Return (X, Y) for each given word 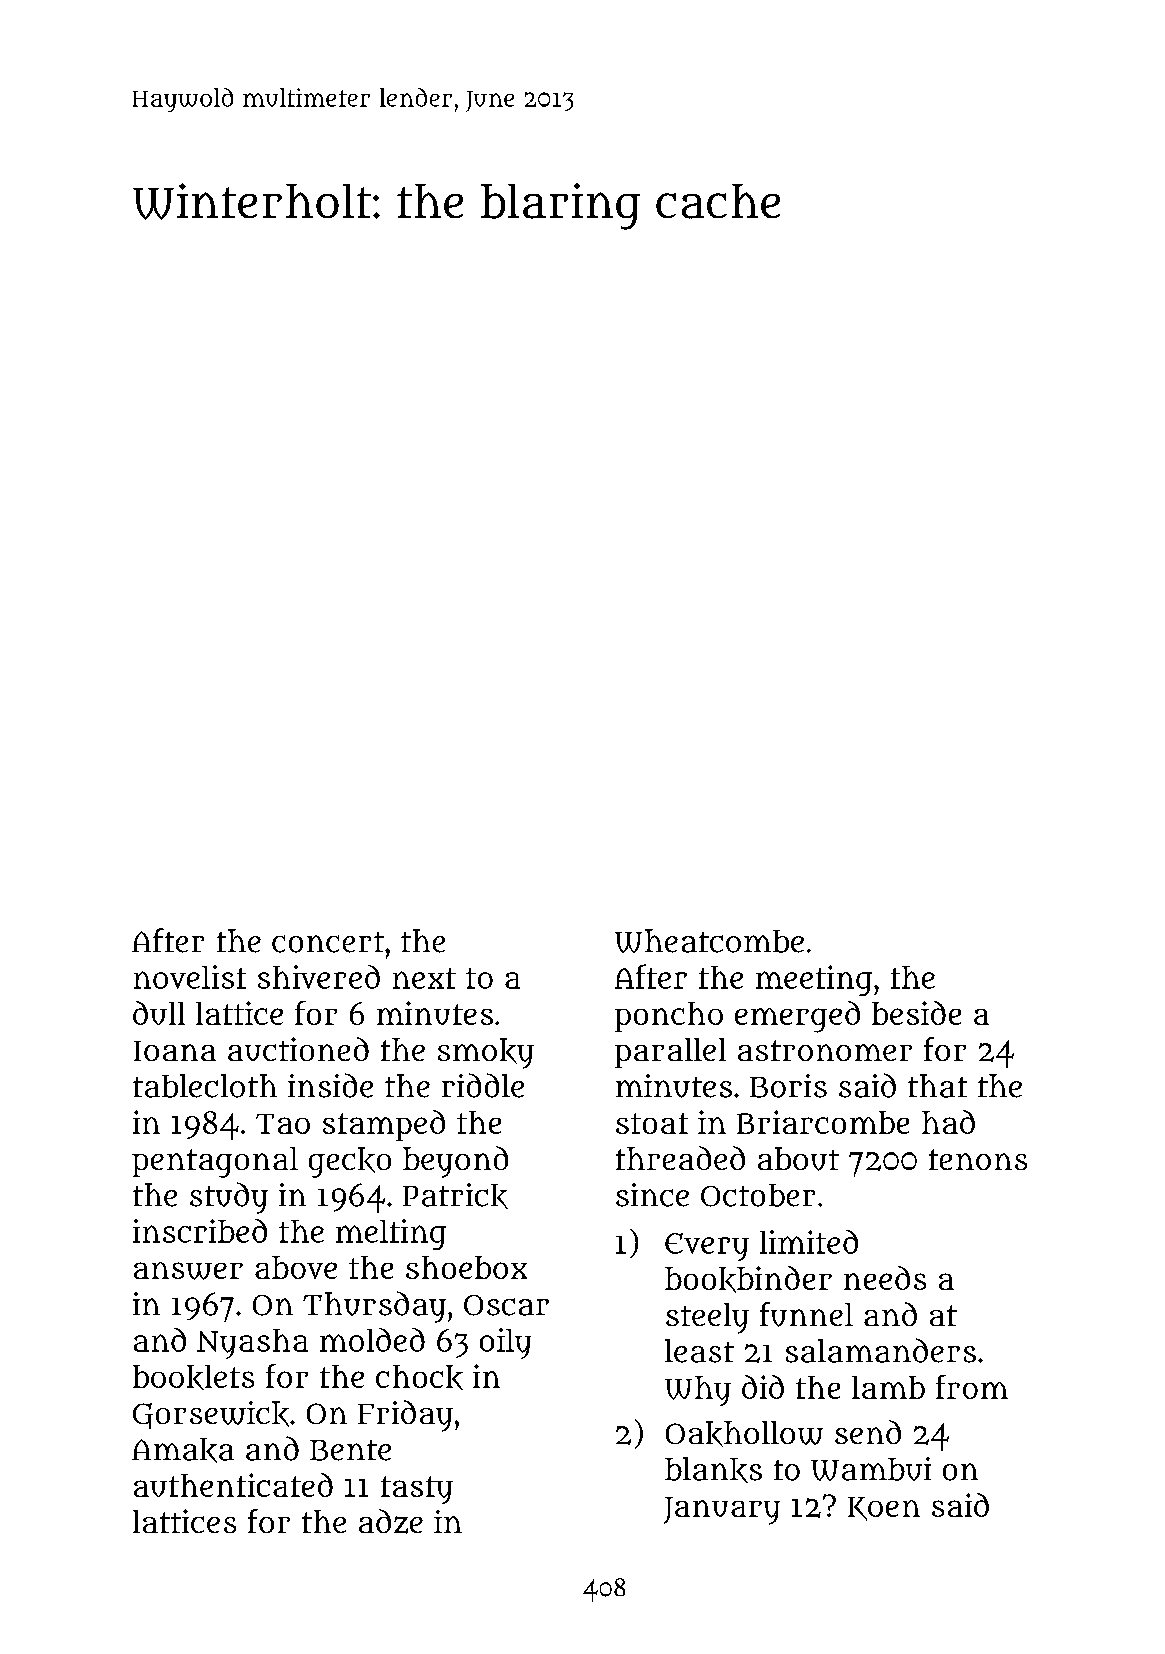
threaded (680, 1158)
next (424, 978)
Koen (884, 1509)
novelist (190, 977)
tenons (978, 1159)
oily (505, 1343)
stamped (384, 1125)
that (937, 1086)
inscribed (200, 1231)
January (722, 1511)
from (972, 1387)
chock (419, 1377)
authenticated (233, 1485)
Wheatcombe (709, 941)
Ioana (175, 1051)
